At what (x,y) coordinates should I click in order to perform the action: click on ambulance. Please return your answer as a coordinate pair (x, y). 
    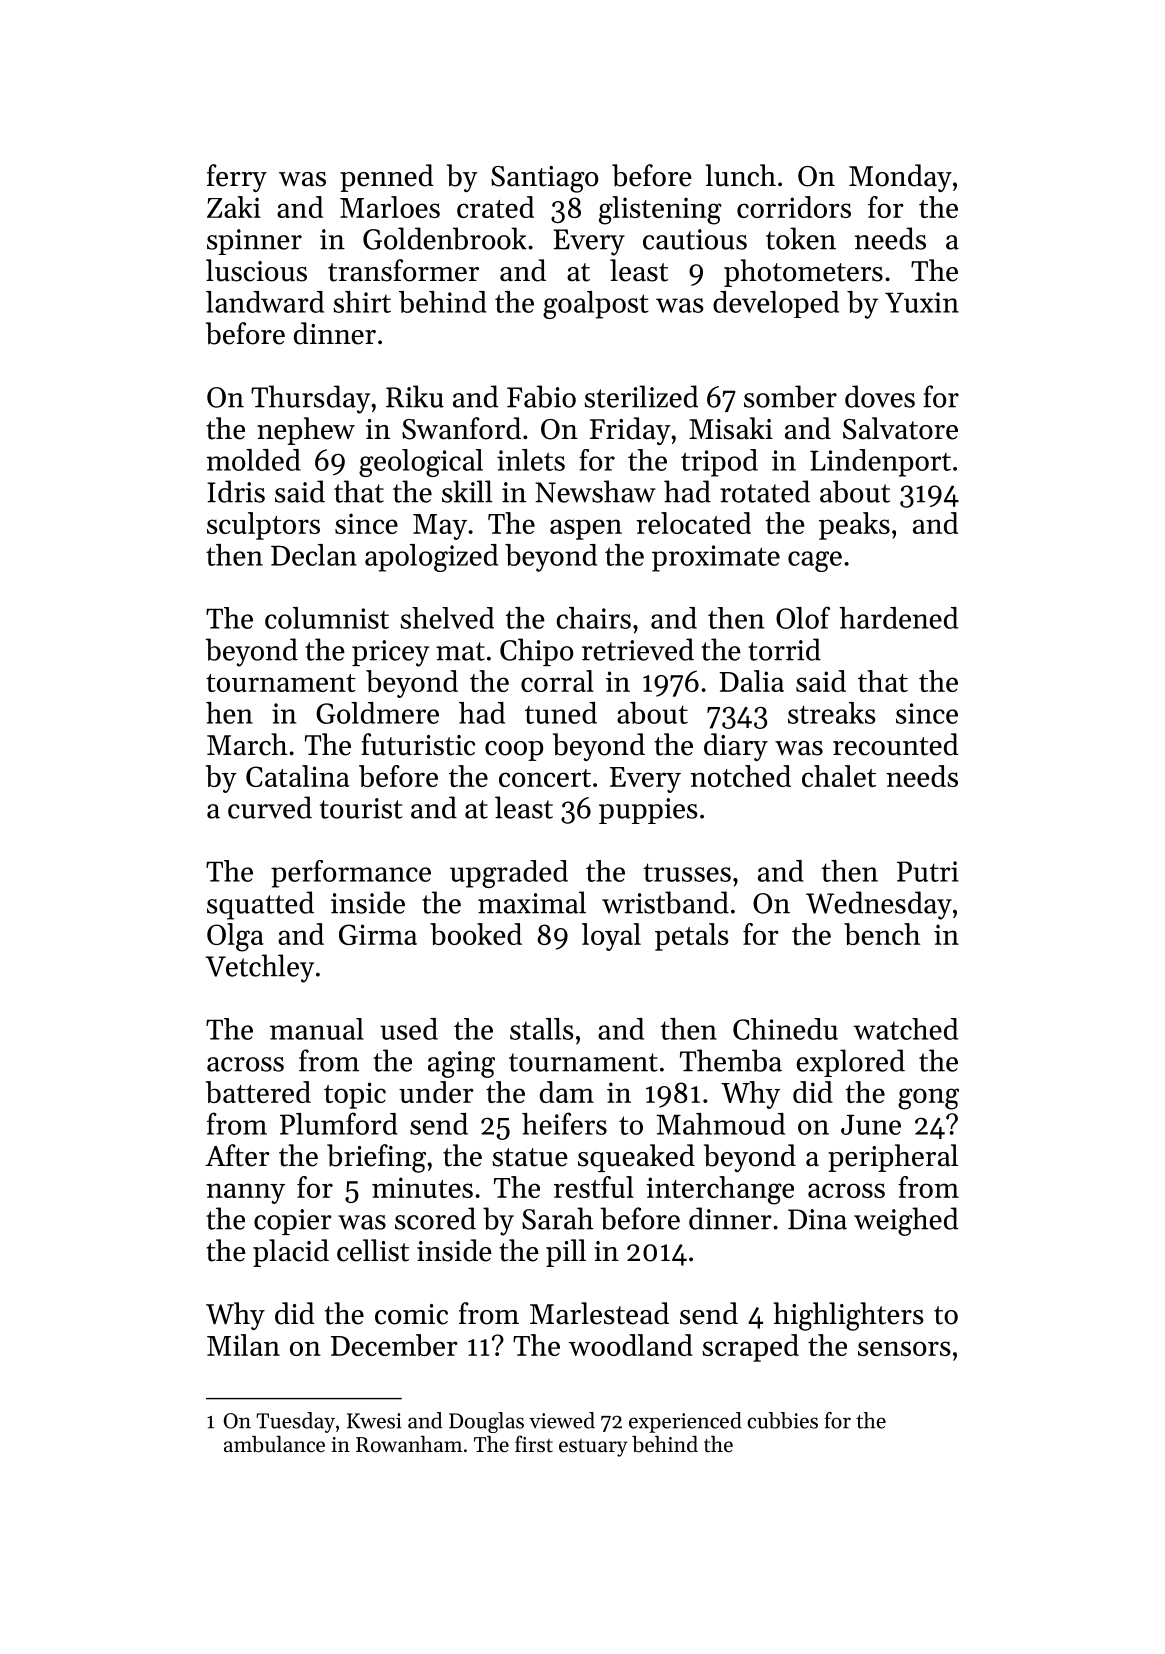
    Looking at the image, I should click on (274, 1444).
